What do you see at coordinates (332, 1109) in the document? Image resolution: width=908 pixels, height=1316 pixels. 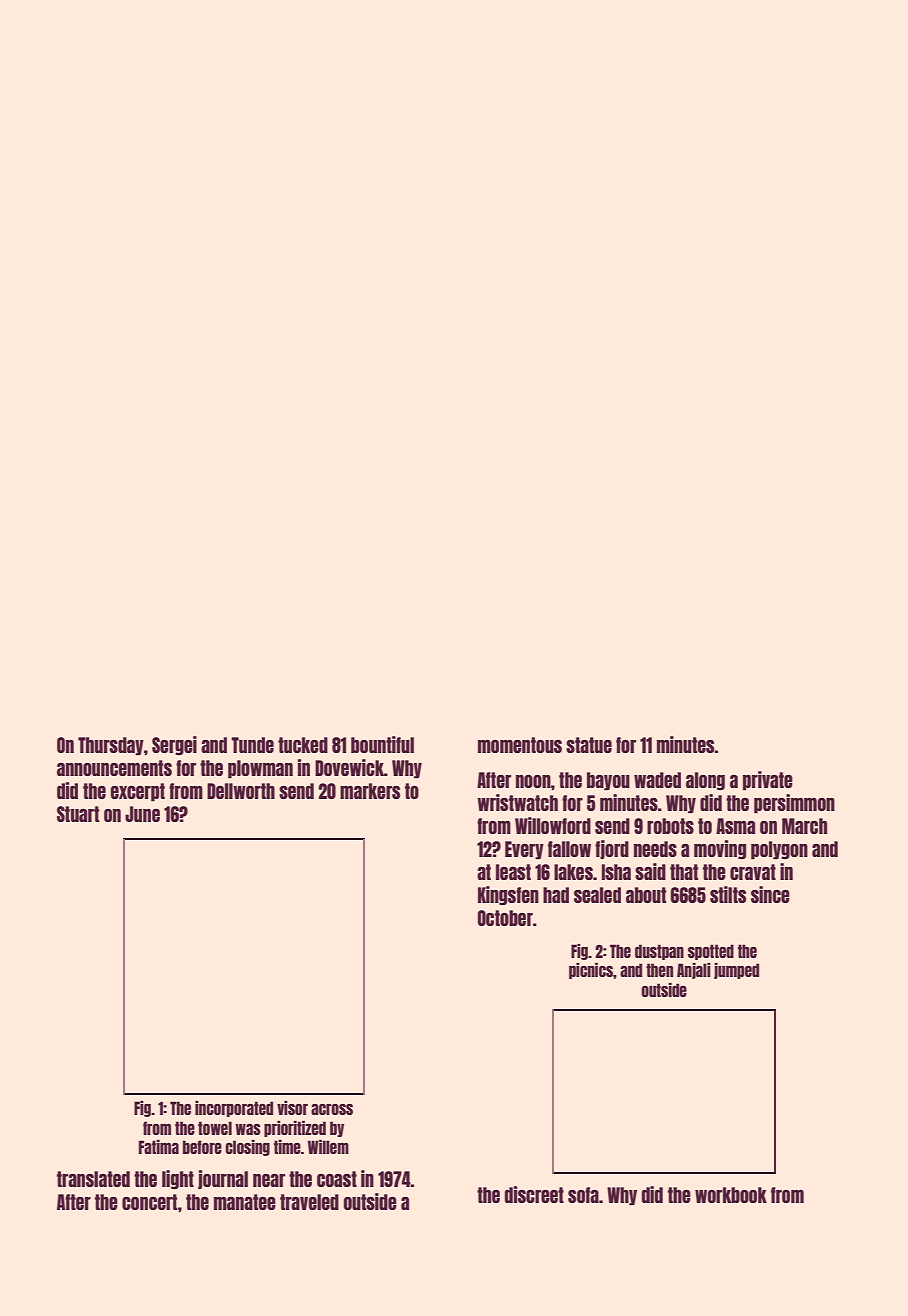 I see `across` at bounding box center [332, 1109].
